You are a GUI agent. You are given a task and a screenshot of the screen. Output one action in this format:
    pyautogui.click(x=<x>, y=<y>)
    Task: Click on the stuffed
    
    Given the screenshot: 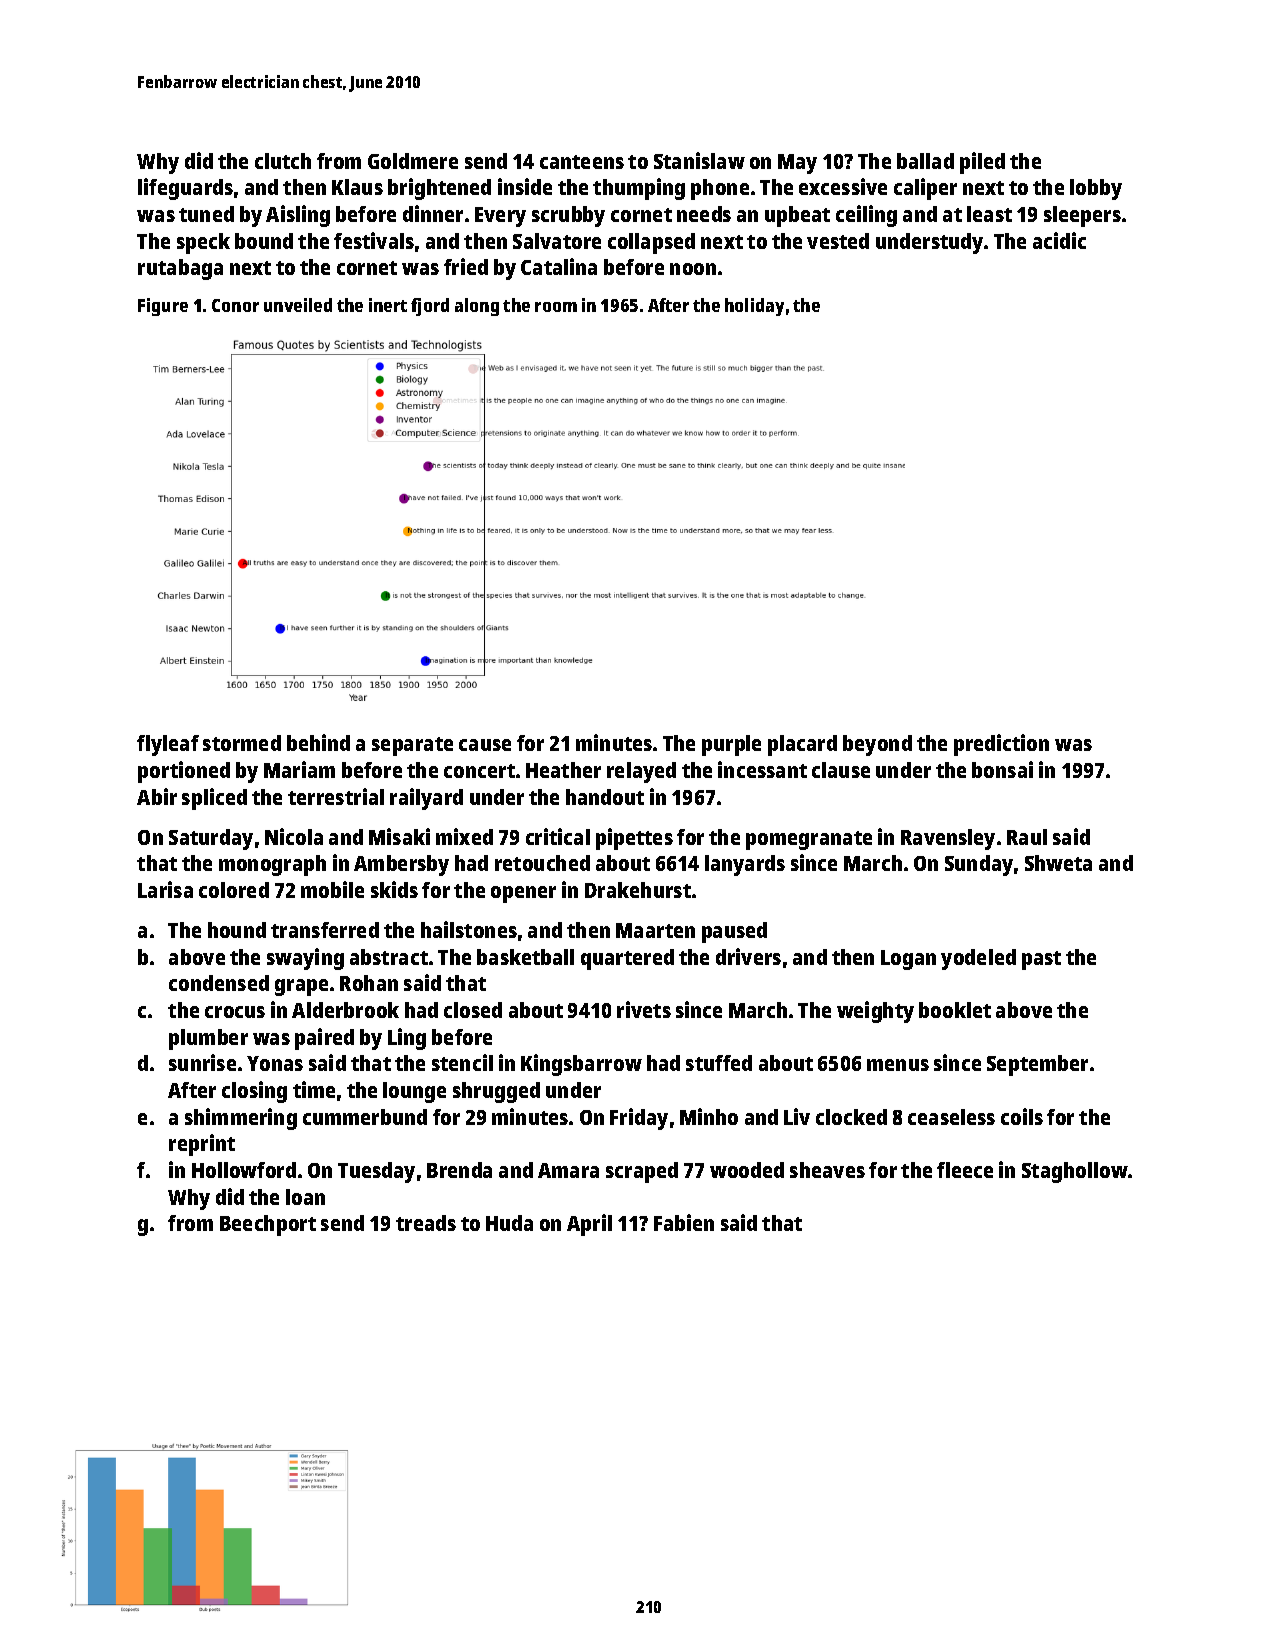 What is the action you would take?
    pyautogui.click(x=719, y=1063)
